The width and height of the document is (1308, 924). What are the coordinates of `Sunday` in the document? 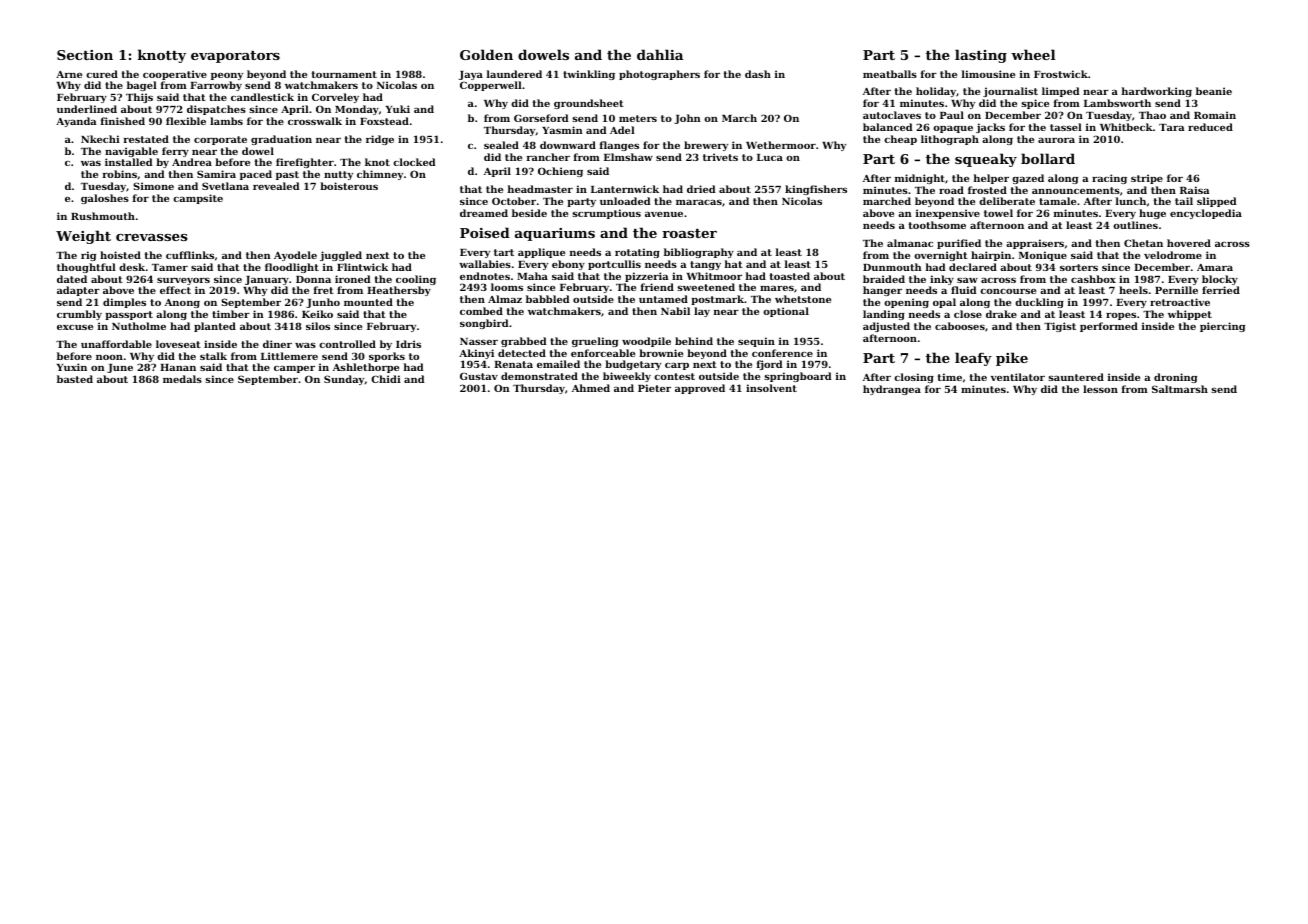 It's located at (344, 380).
